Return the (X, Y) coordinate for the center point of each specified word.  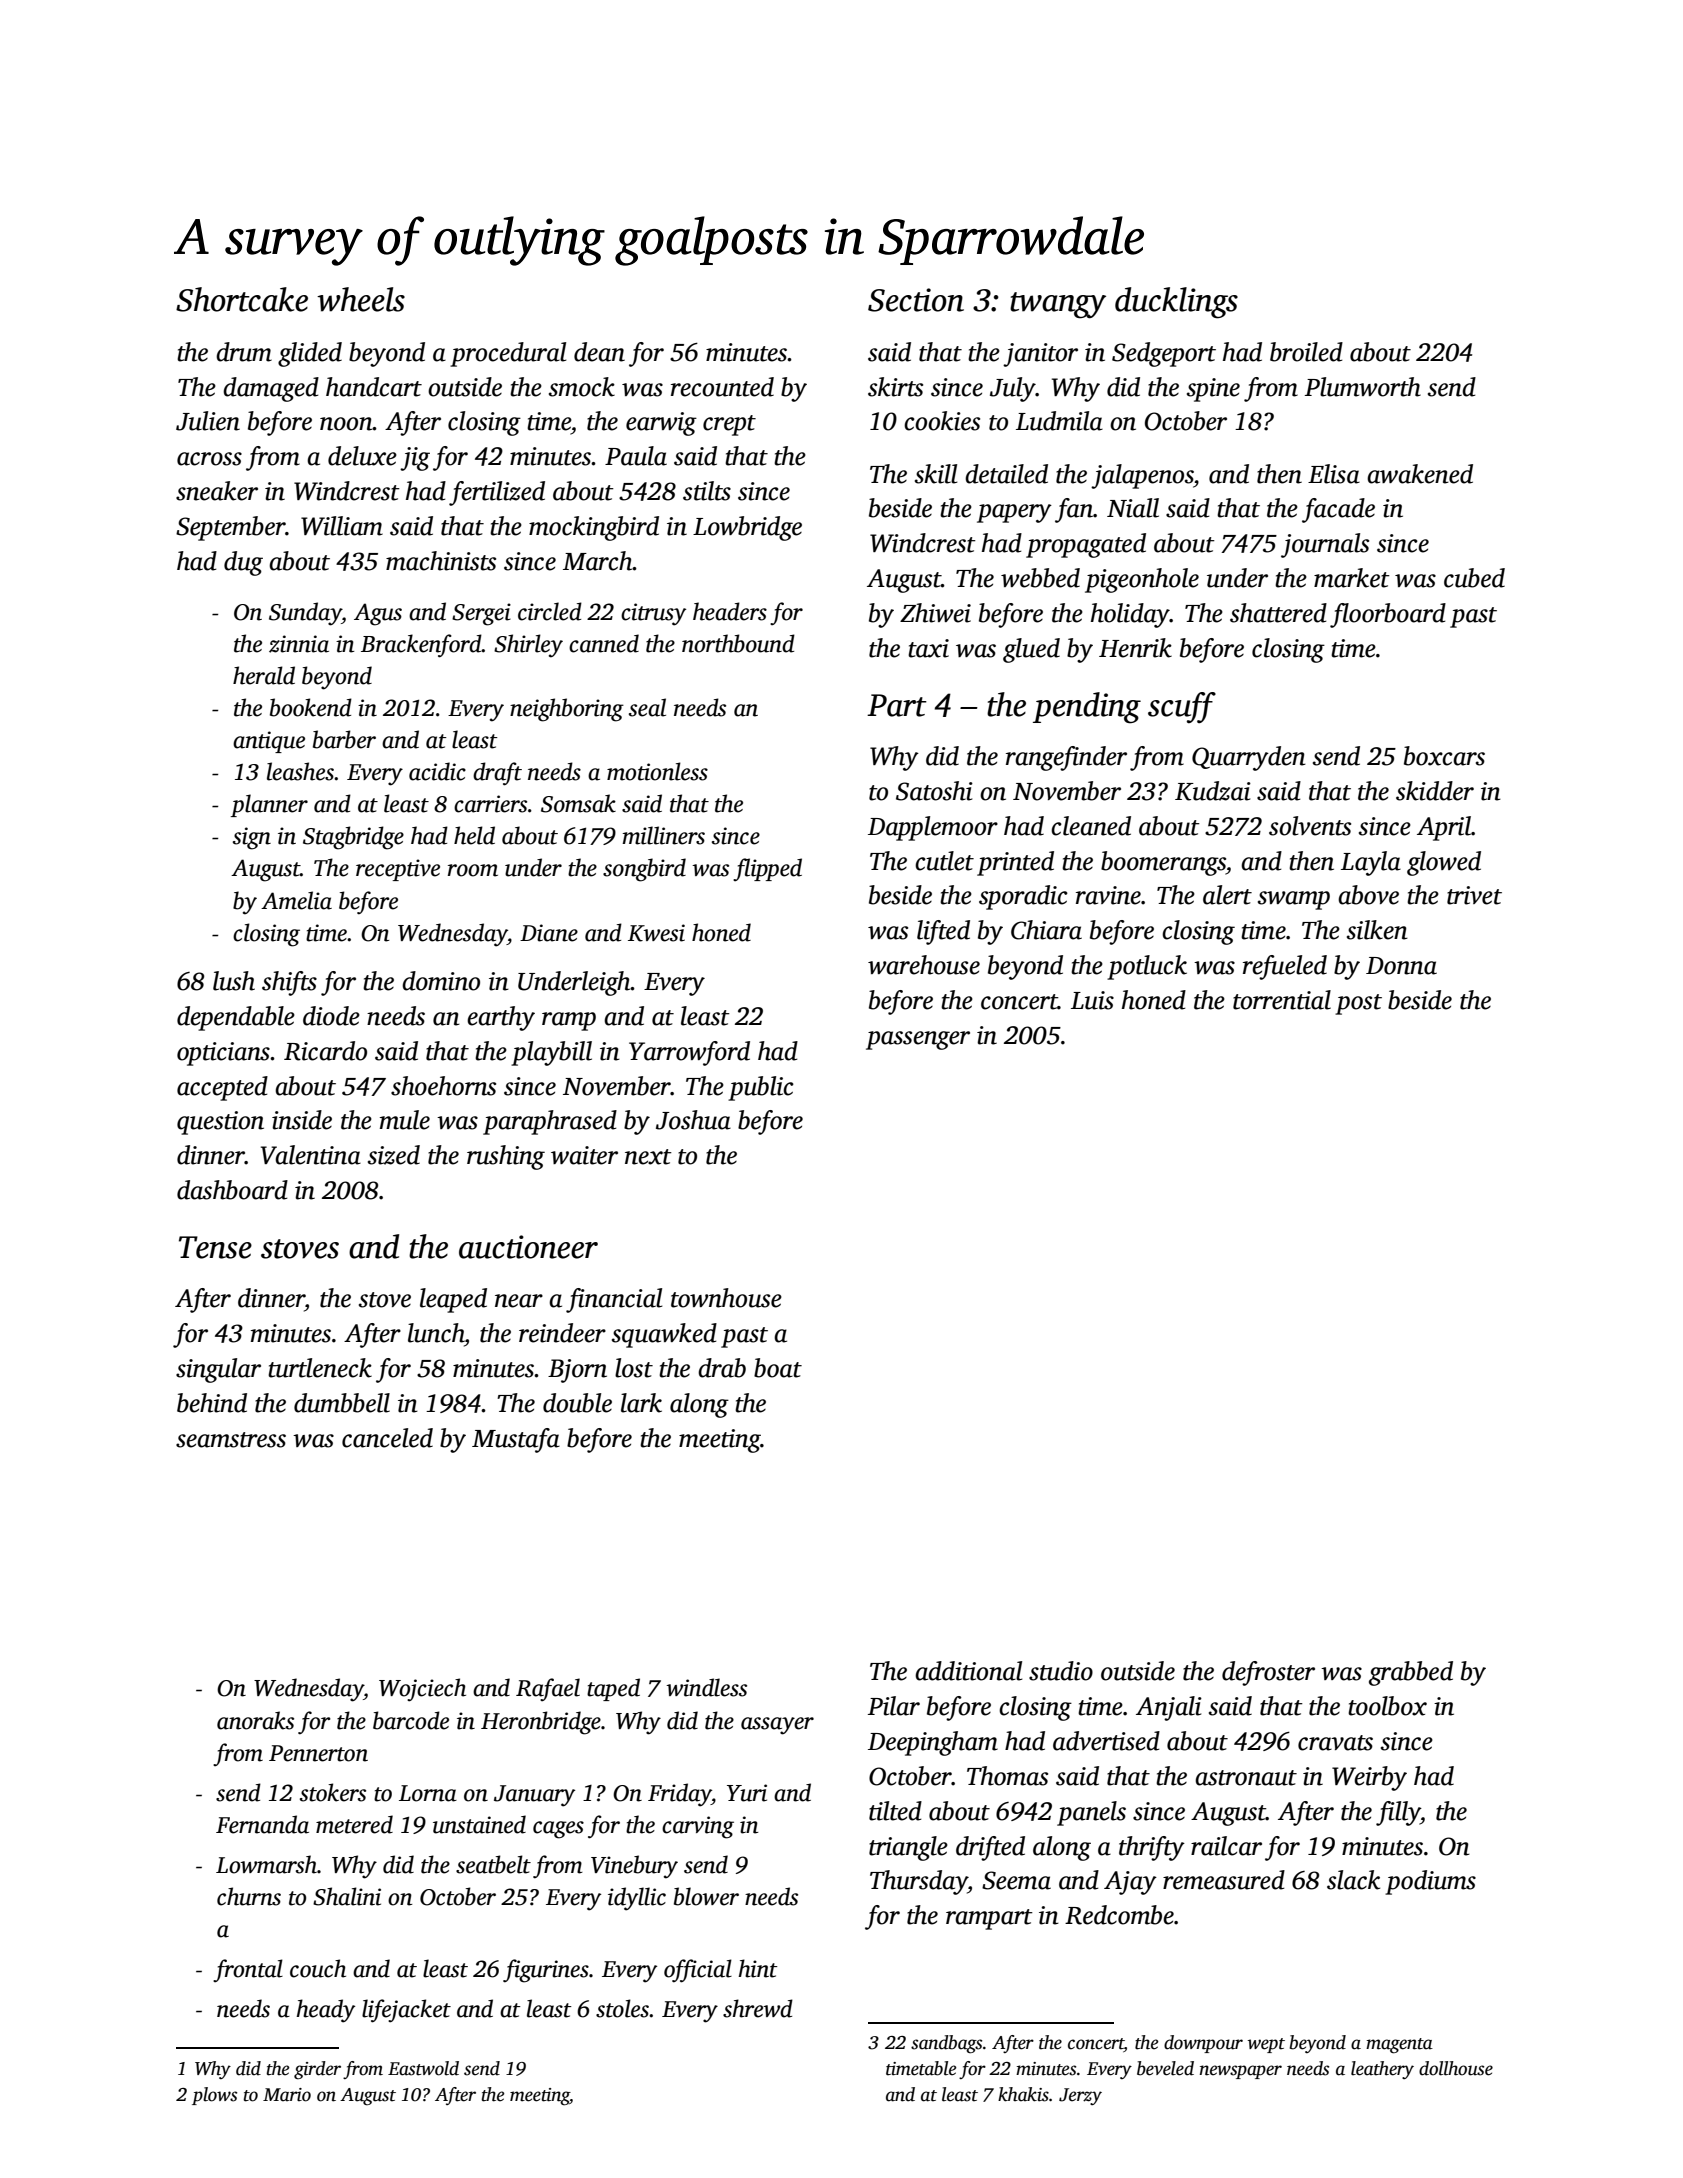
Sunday (305, 614)
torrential (1282, 1000)
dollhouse (1456, 2068)
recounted (722, 387)
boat (778, 1368)
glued (1031, 650)
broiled (1306, 352)
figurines (546, 1971)
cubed (1474, 578)
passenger (918, 1040)
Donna (1401, 966)
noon (346, 424)
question (220, 1123)
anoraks (255, 1720)
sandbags (946, 2044)
